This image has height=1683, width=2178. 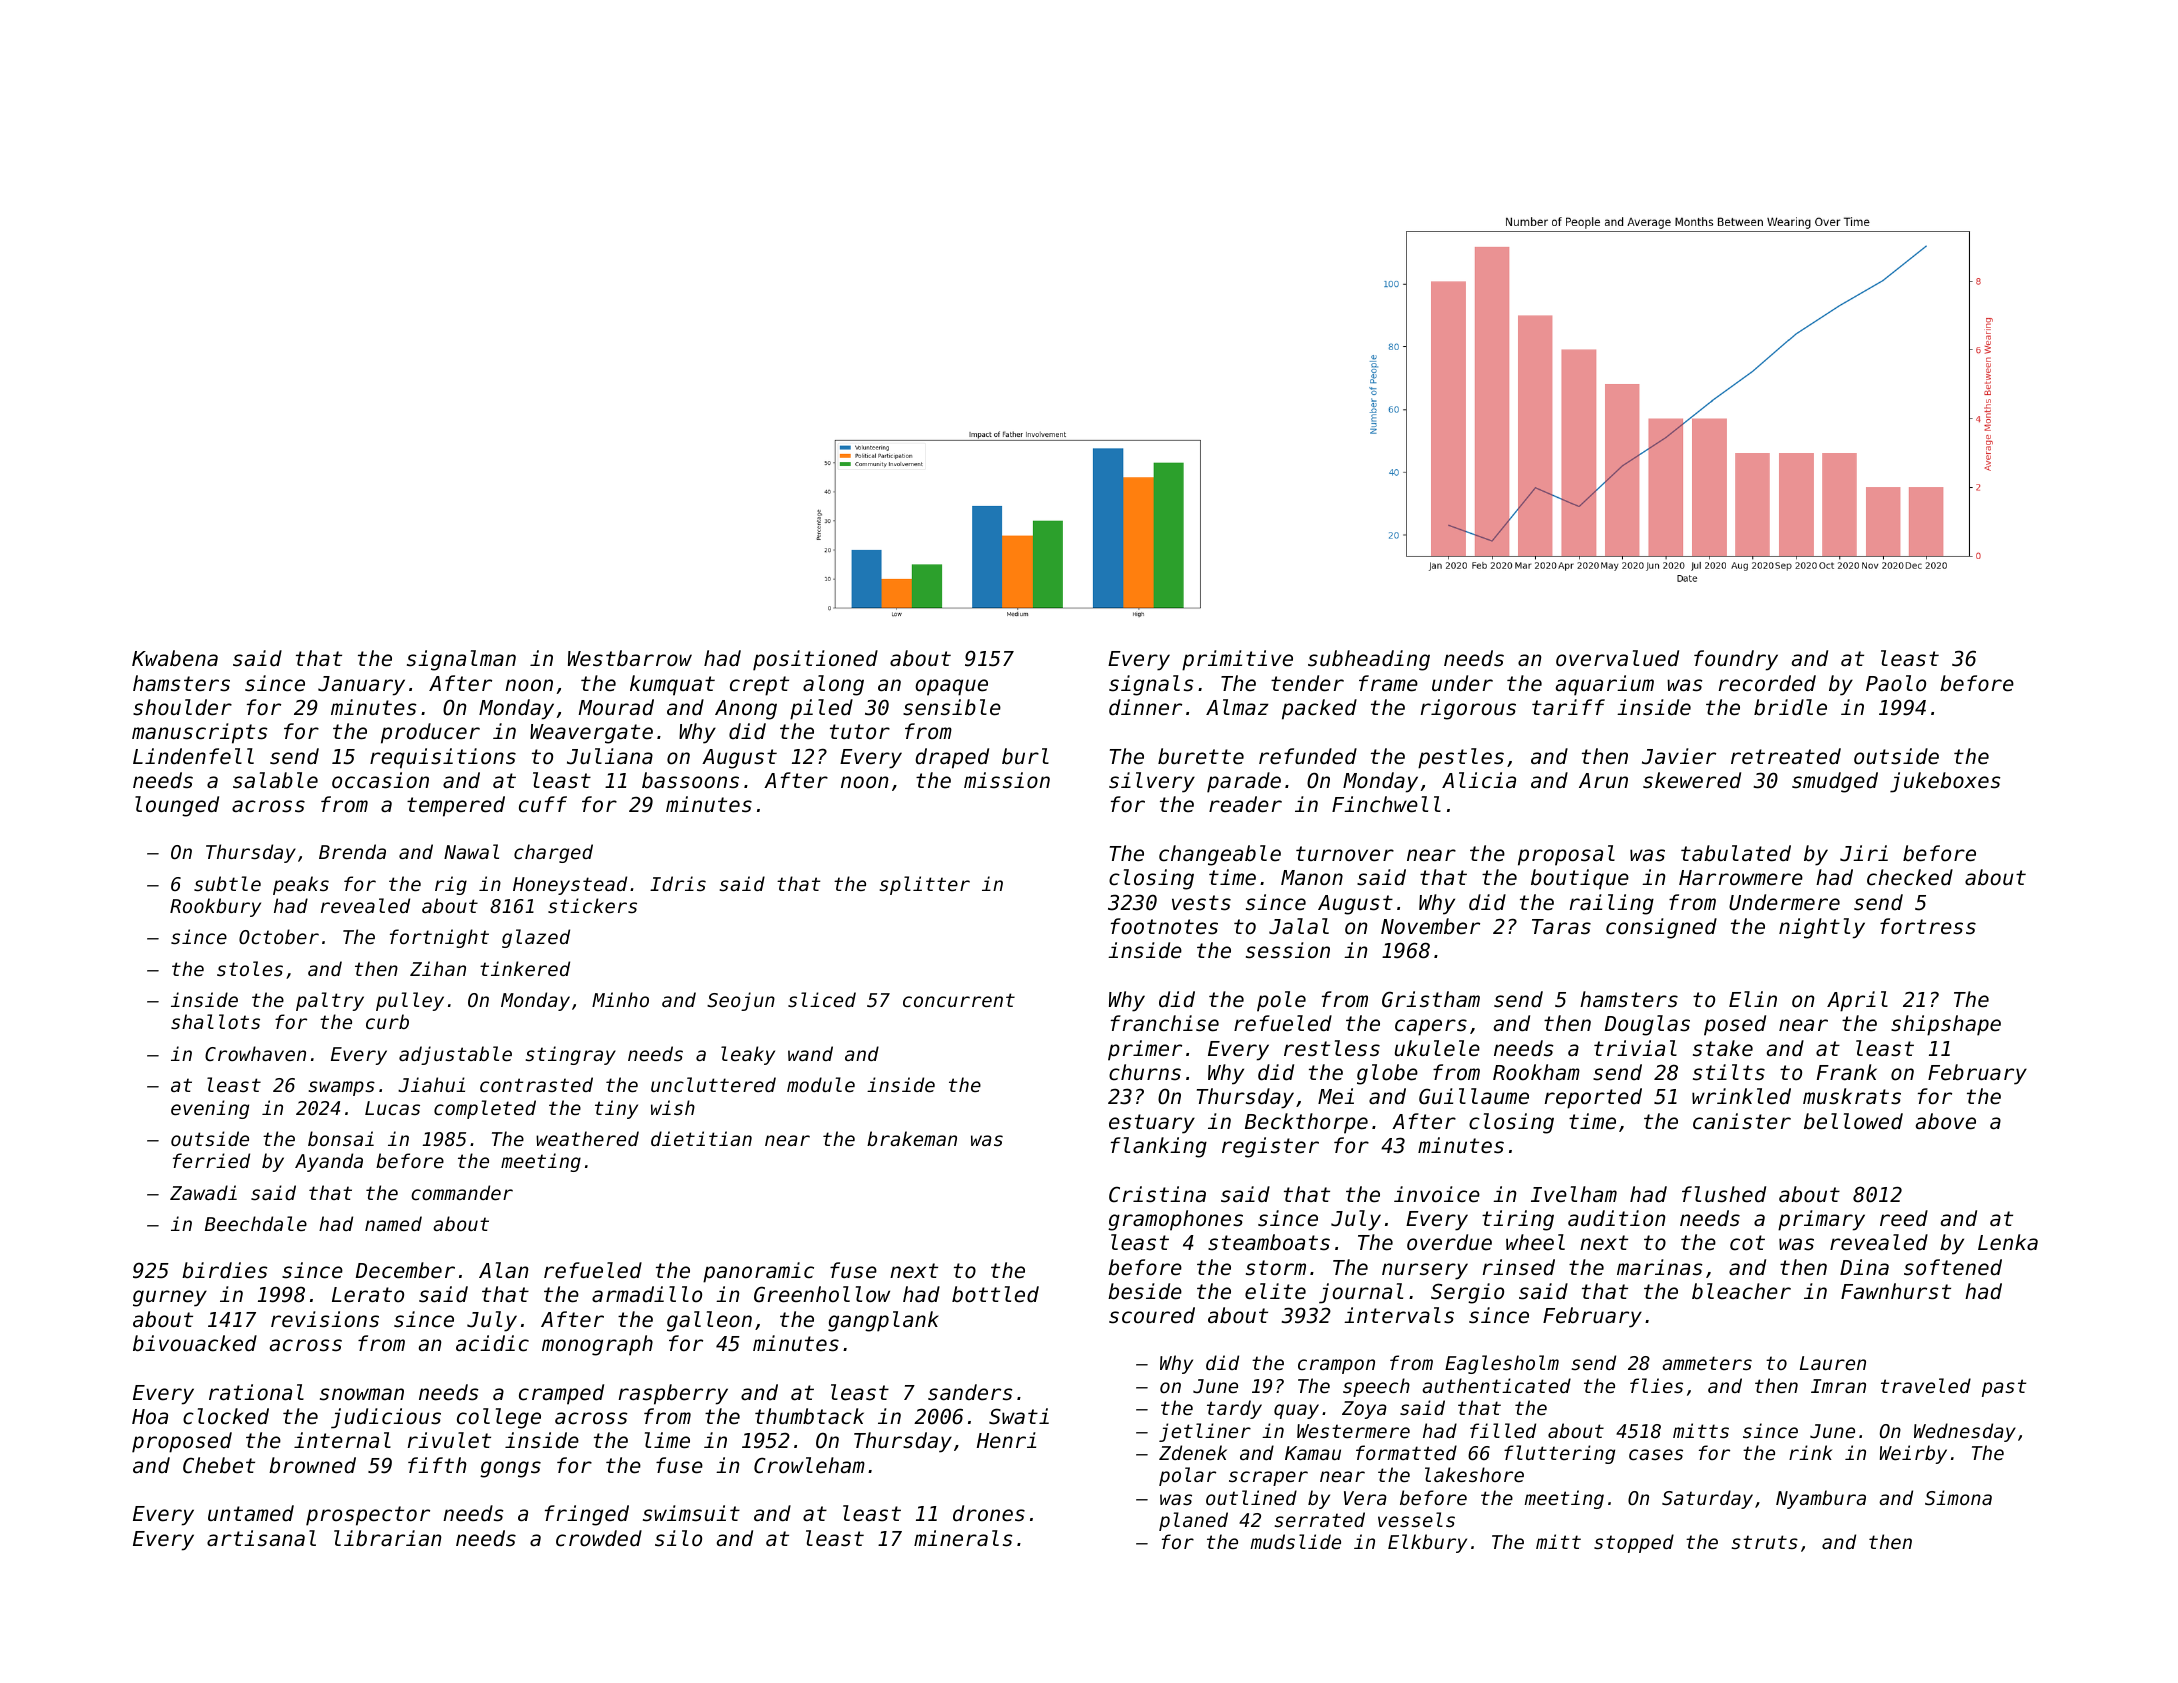 What do you see at coordinates (758, 1272) in the image?
I see `panoramic` at bounding box center [758, 1272].
